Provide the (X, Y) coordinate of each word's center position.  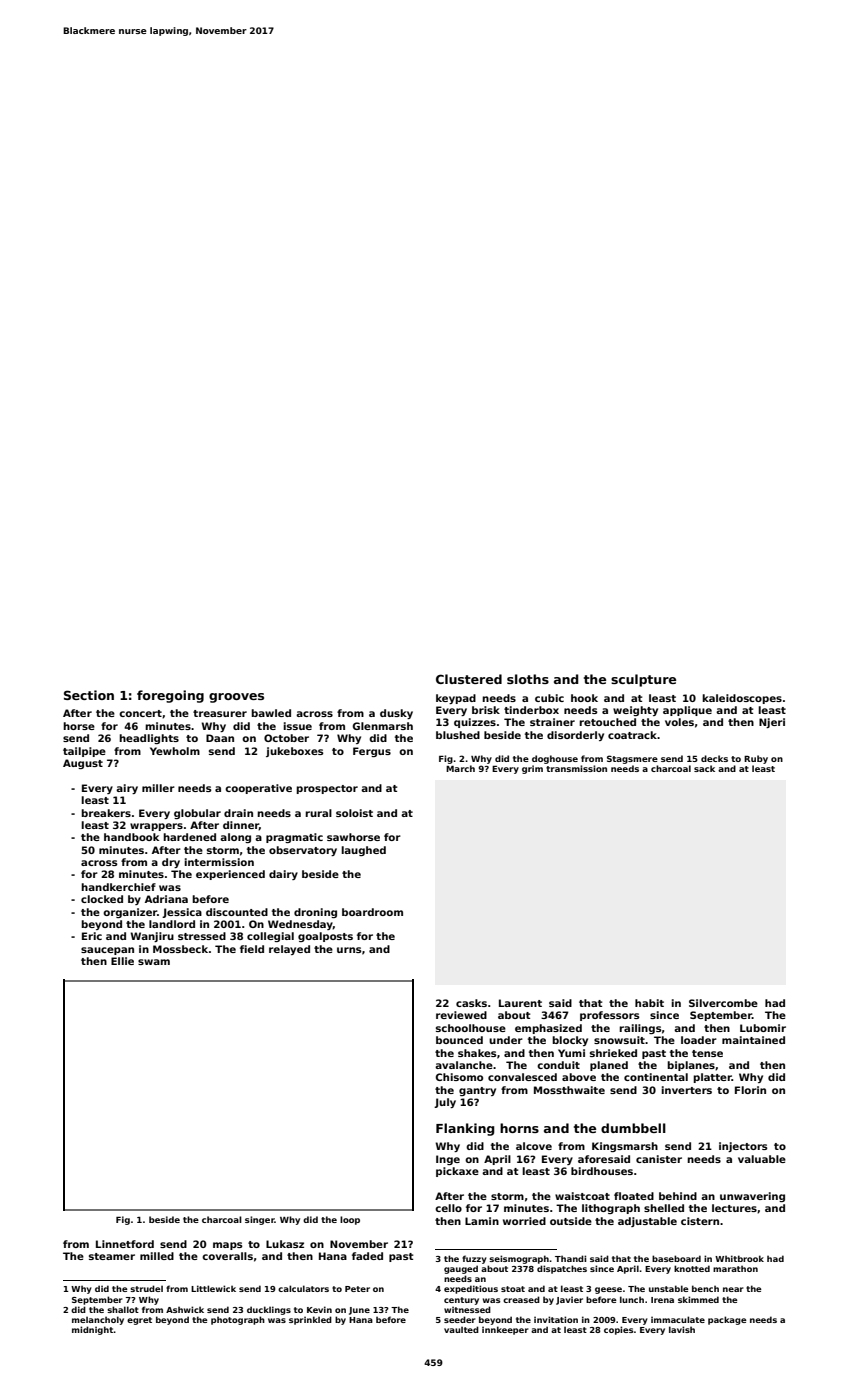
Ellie (122, 961)
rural (318, 813)
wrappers (156, 827)
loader (699, 1040)
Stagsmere (632, 759)
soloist (354, 813)
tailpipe (84, 752)
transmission (576, 768)
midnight (93, 1330)
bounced (459, 1040)
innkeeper (505, 1330)
